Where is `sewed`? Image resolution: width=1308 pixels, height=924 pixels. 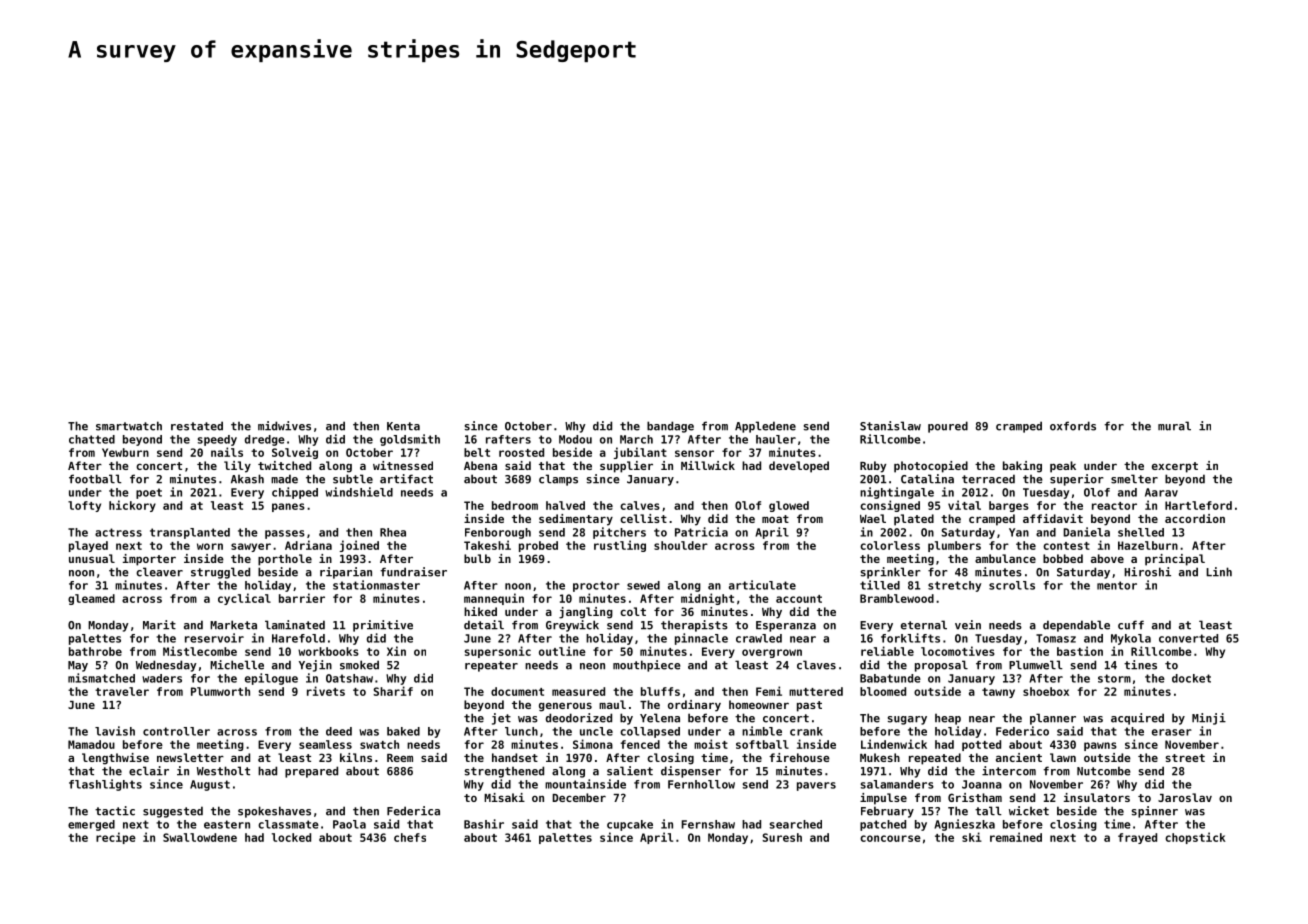
sewed is located at coordinates (643, 585).
